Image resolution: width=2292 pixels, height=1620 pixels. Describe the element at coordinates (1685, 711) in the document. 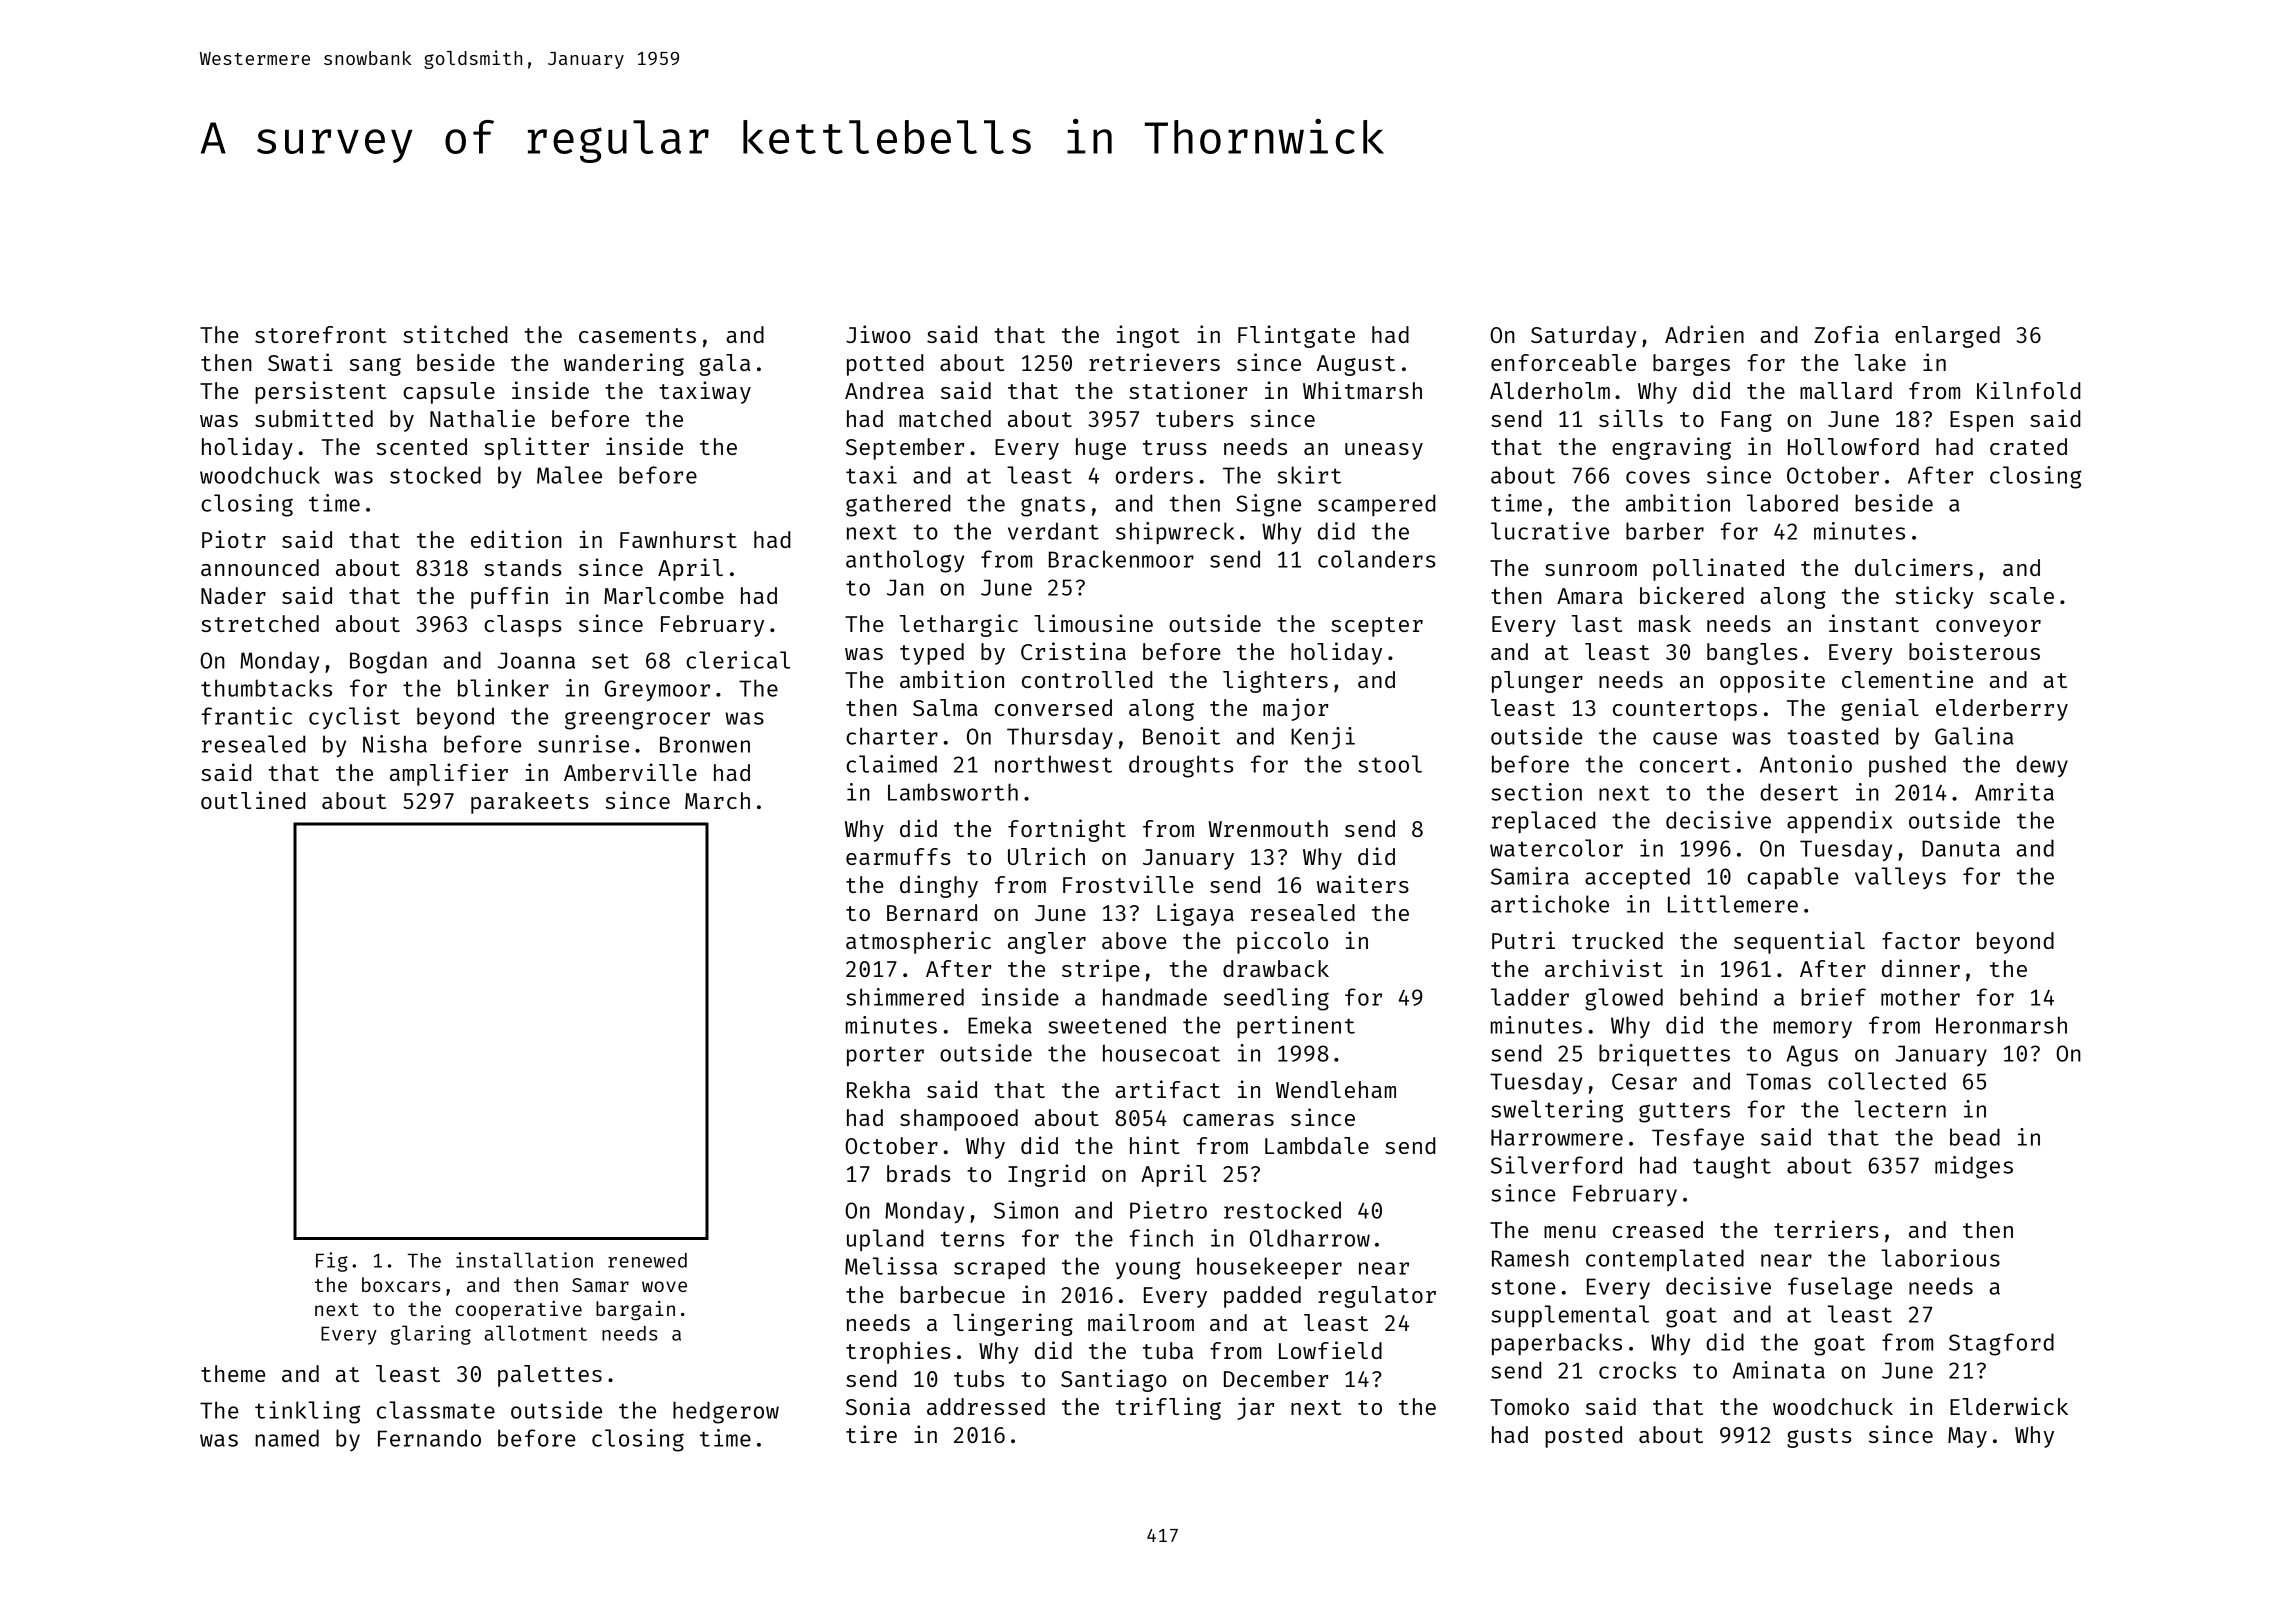

I see `countertops` at that location.
